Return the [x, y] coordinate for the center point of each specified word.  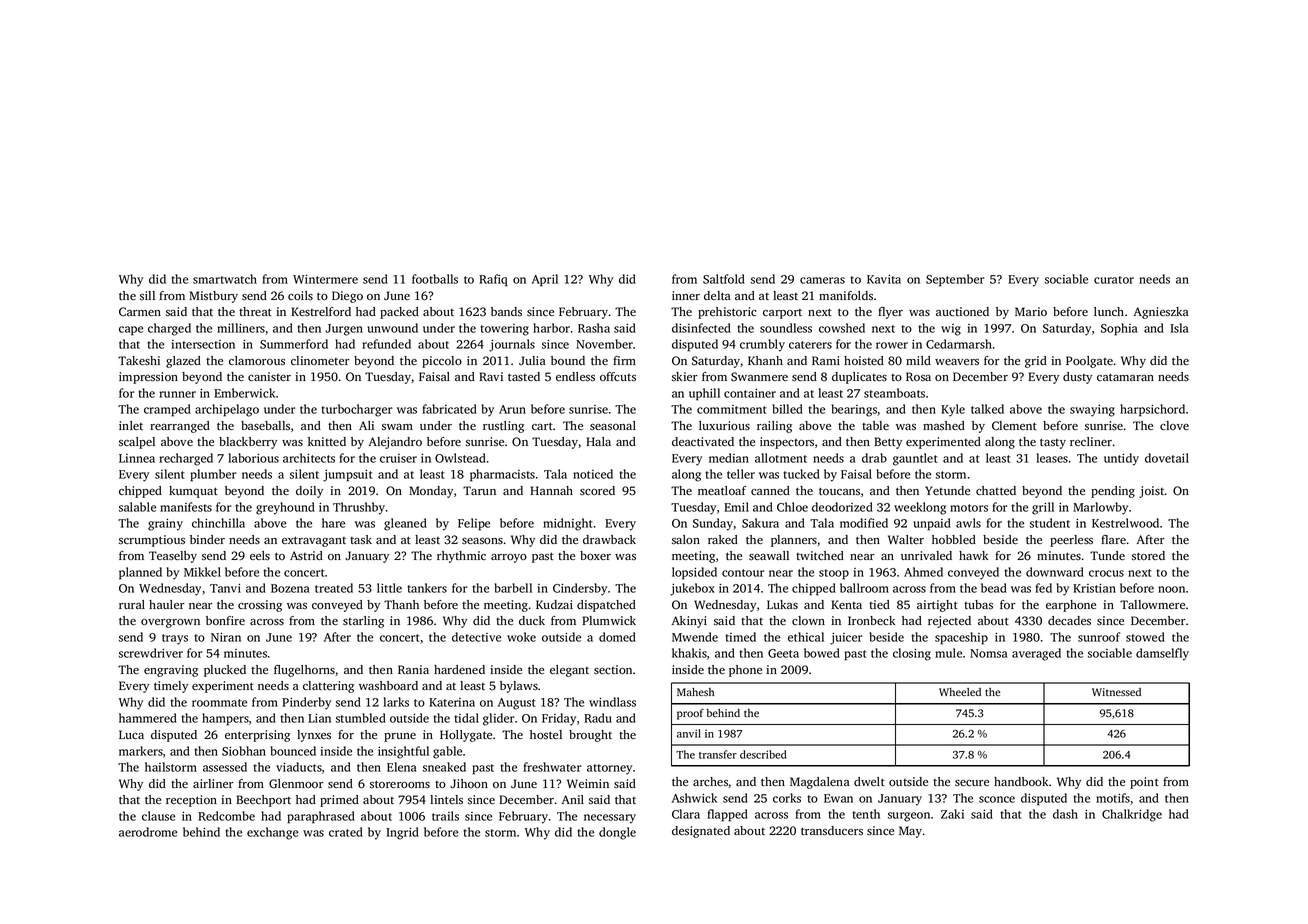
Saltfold [724, 279]
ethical [806, 637]
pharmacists [502, 475]
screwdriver [151, 653]
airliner [213, 783]
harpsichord [1152, 410]
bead [994, 588]
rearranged [180, 427]
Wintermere [325, 279]
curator [1114, 280]
